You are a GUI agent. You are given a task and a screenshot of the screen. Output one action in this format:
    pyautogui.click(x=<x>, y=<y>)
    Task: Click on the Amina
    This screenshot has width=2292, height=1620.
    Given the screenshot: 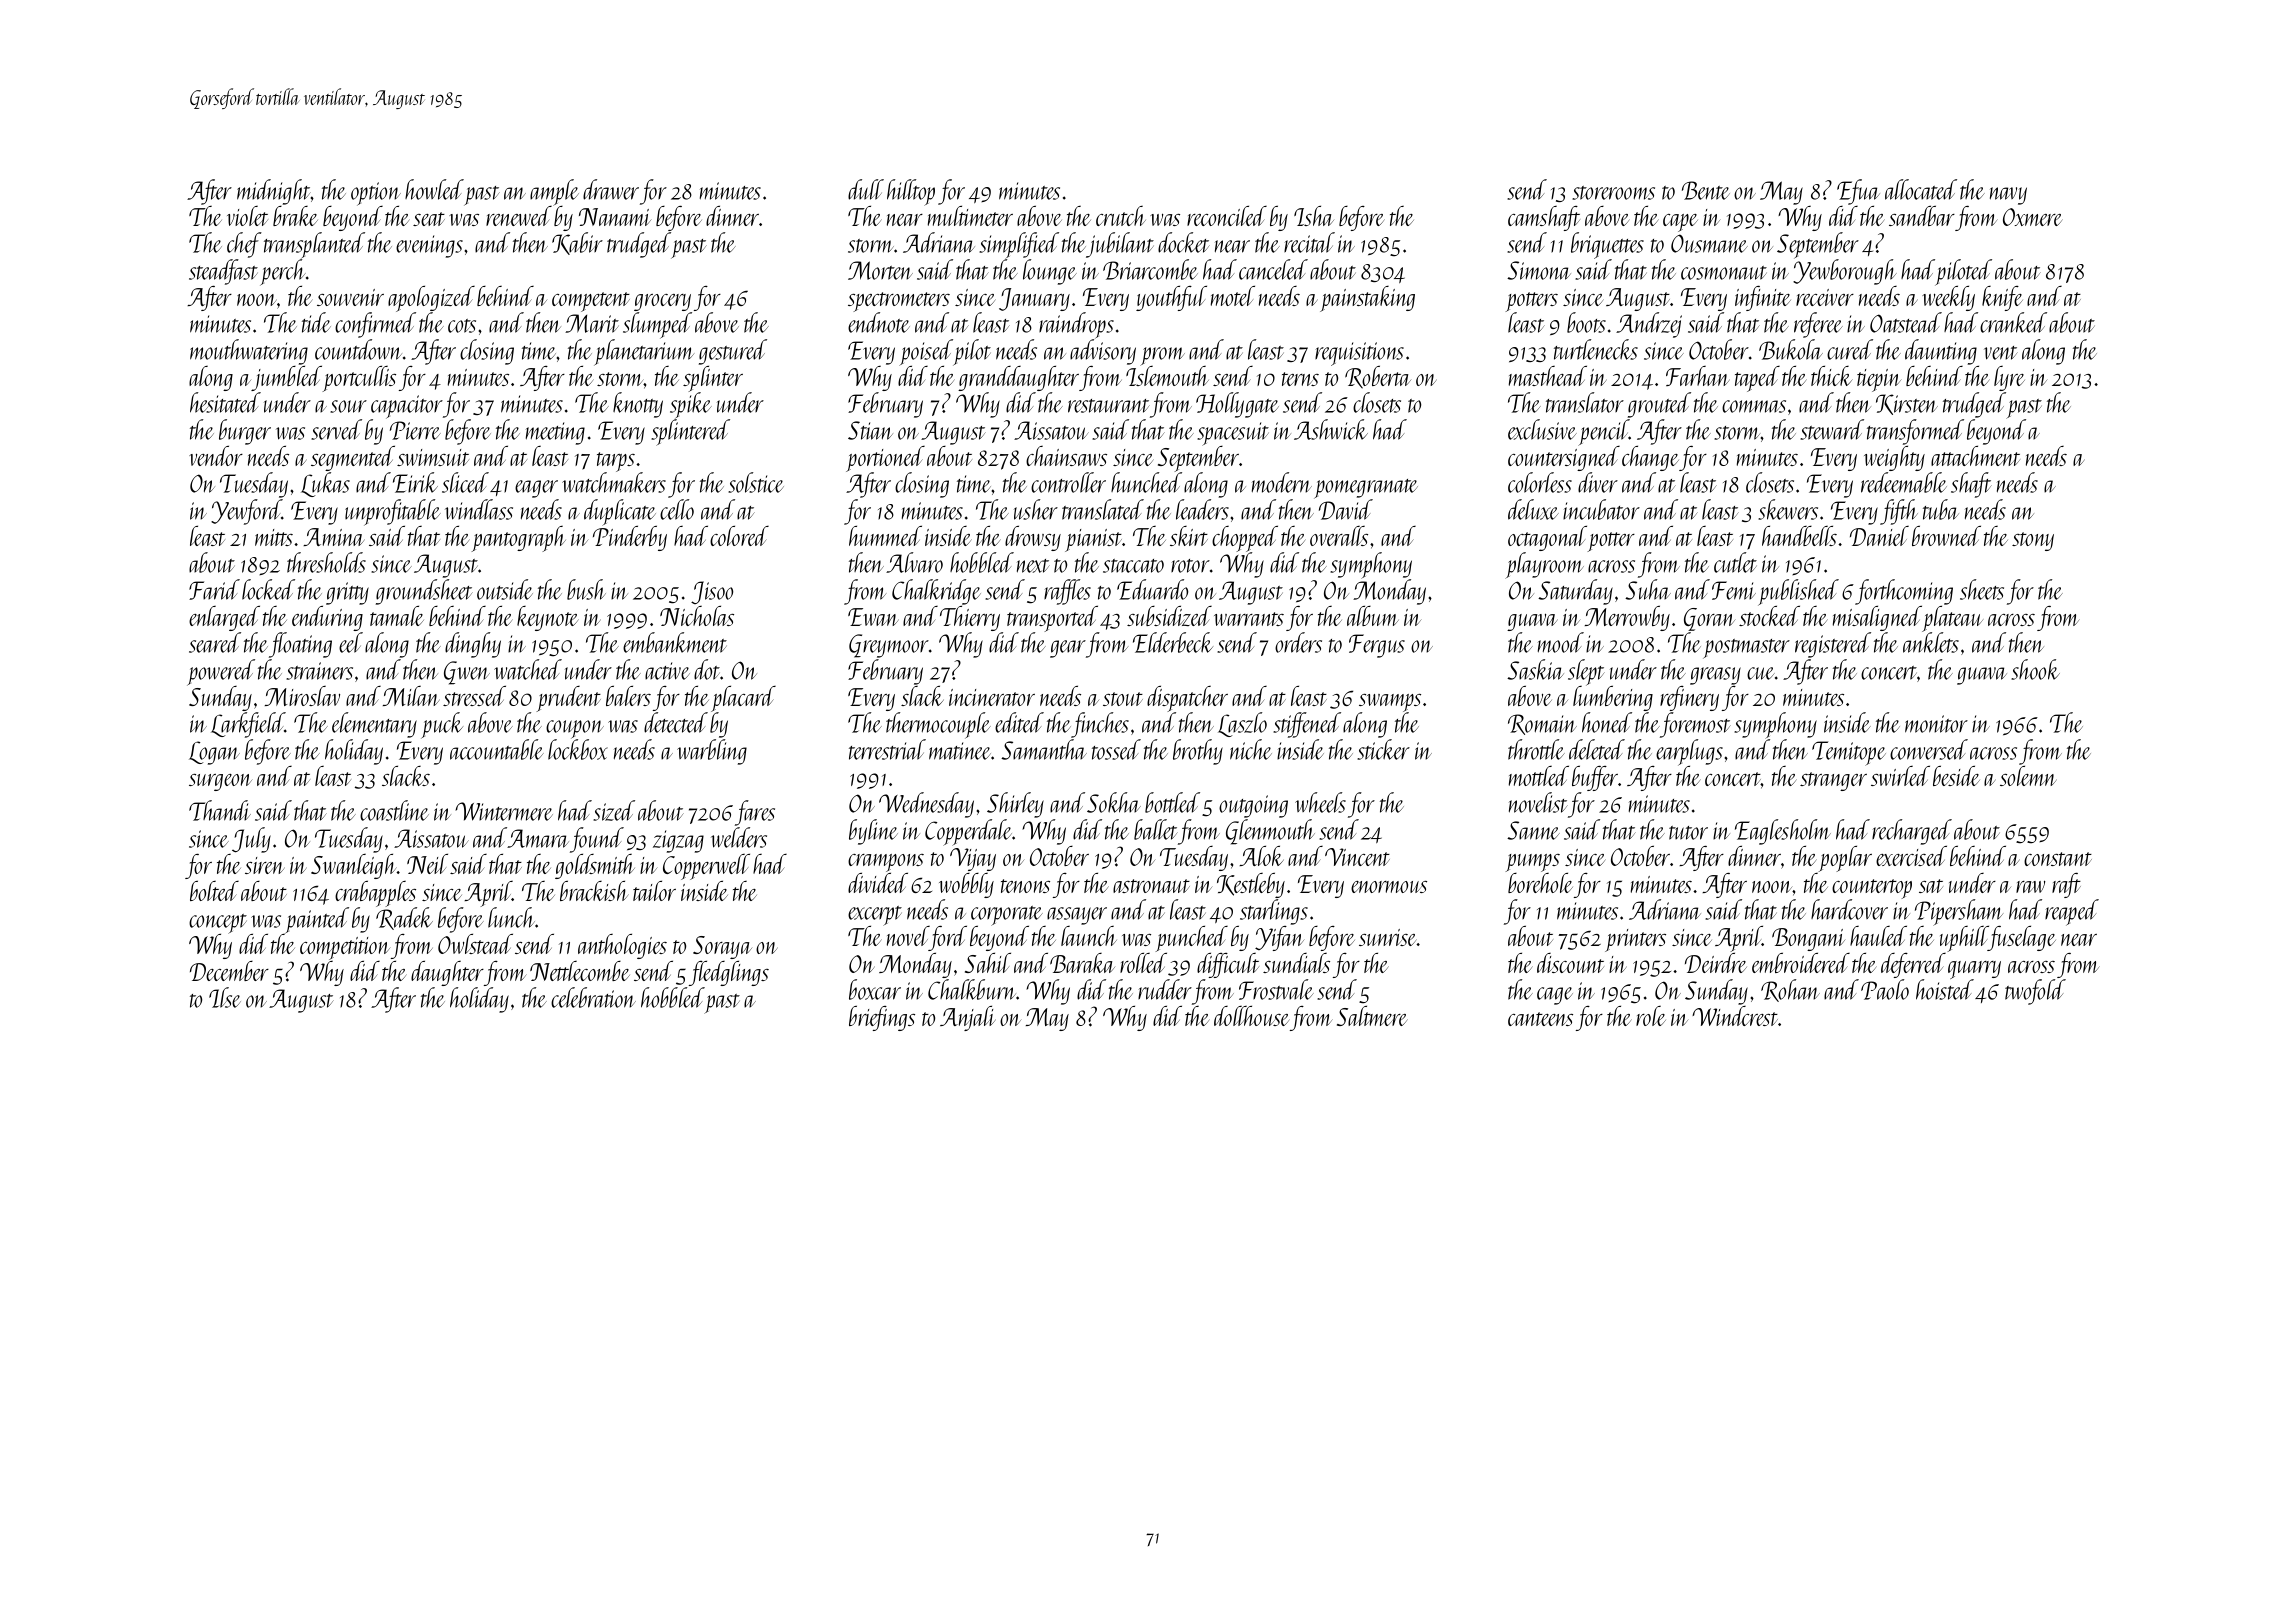 What is the action you would take?
    pyautogui.click(x=334, y=537)
